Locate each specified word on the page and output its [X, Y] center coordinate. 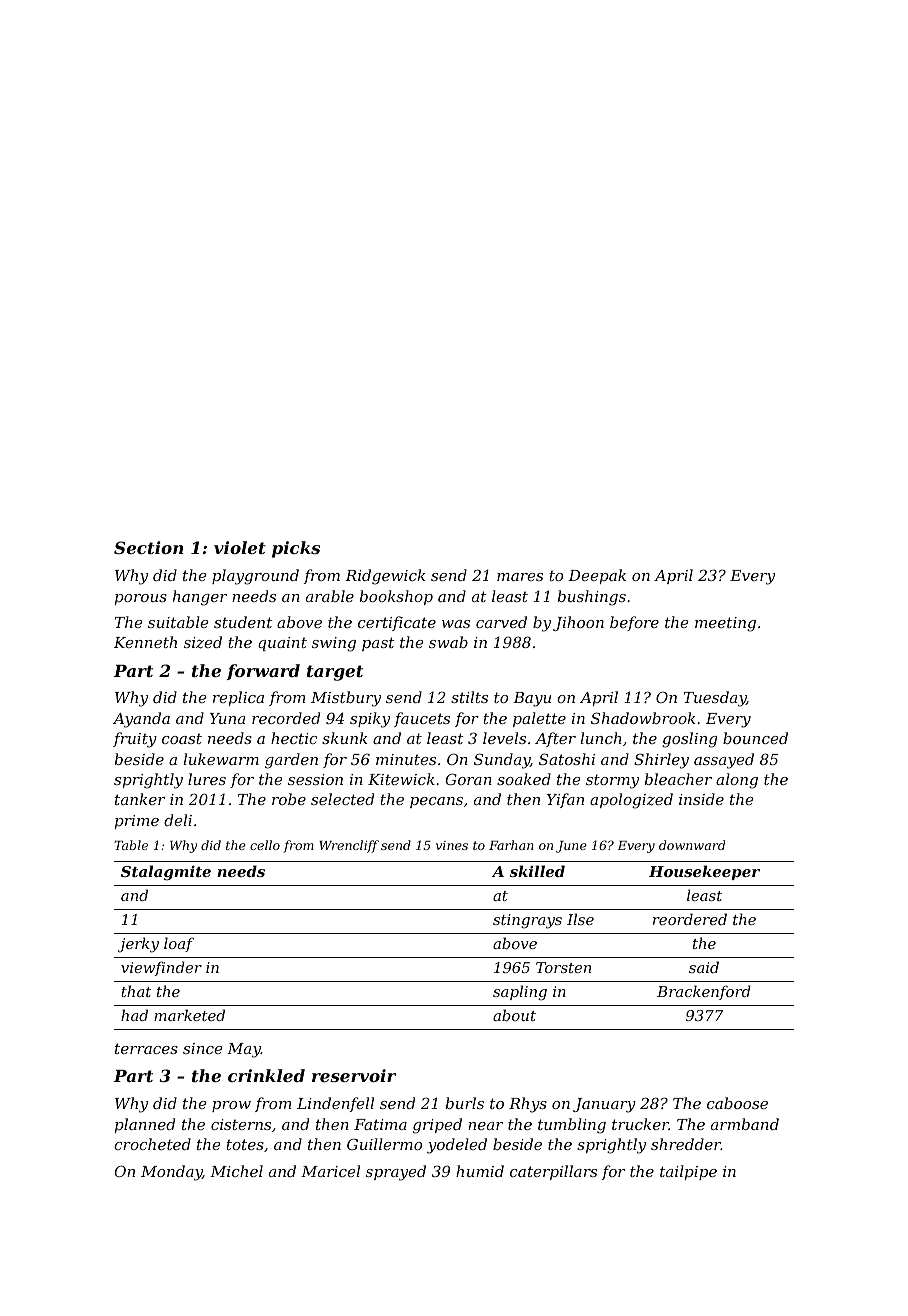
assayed [724, 761]
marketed [189, 1015]
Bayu [532, 699]
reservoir [354, 1075]
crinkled [266, 1075]
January [604, 1105]
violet [240, 547]
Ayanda [141, 720]
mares [520, 577]
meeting [725, 624]
